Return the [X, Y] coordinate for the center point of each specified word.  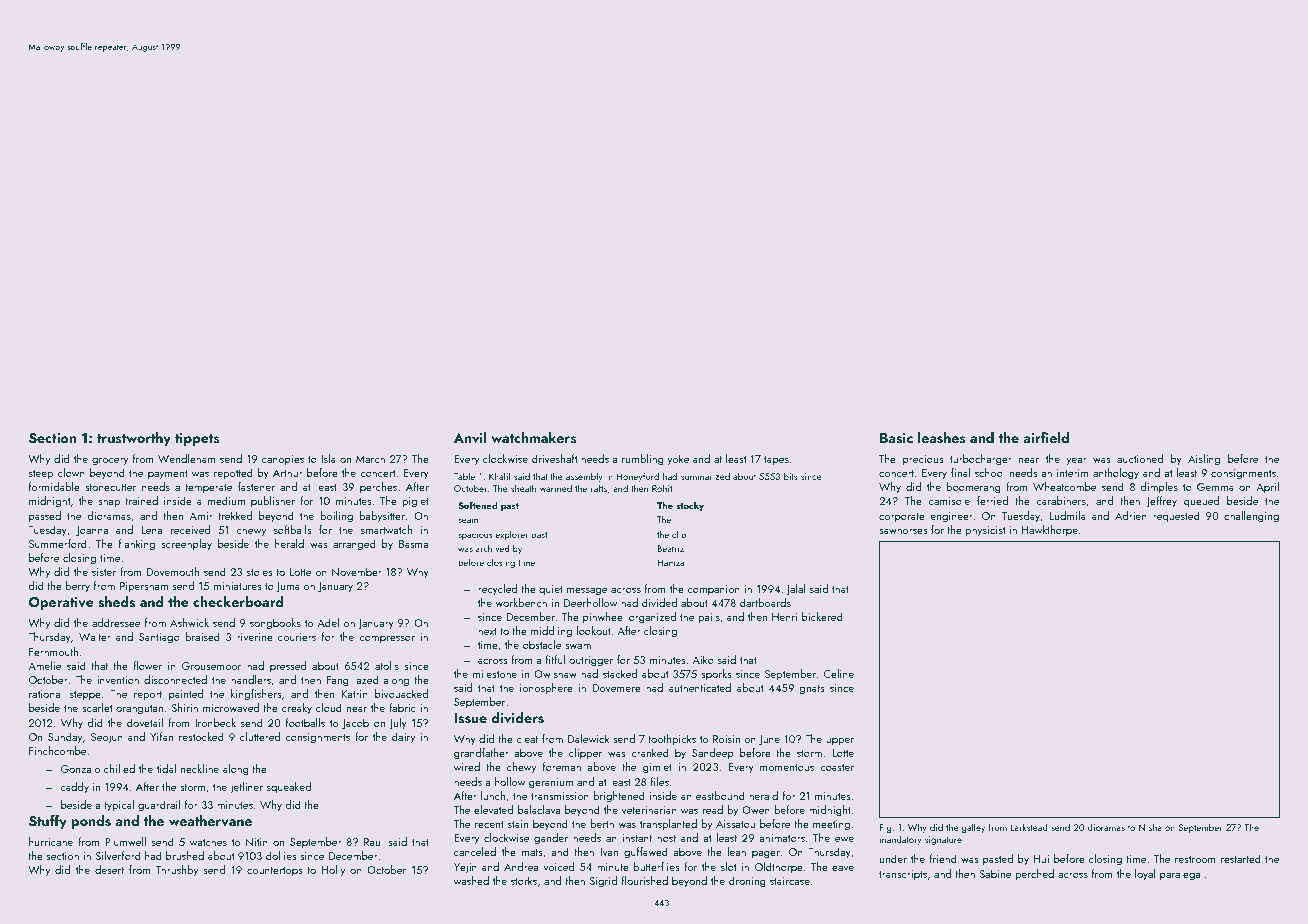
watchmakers [534, 438]
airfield [1046, 437]
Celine [839, 673]
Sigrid [603, 882]
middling [551, 632]
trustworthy [134, 439]
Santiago [159, 638]
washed [471, 880]
